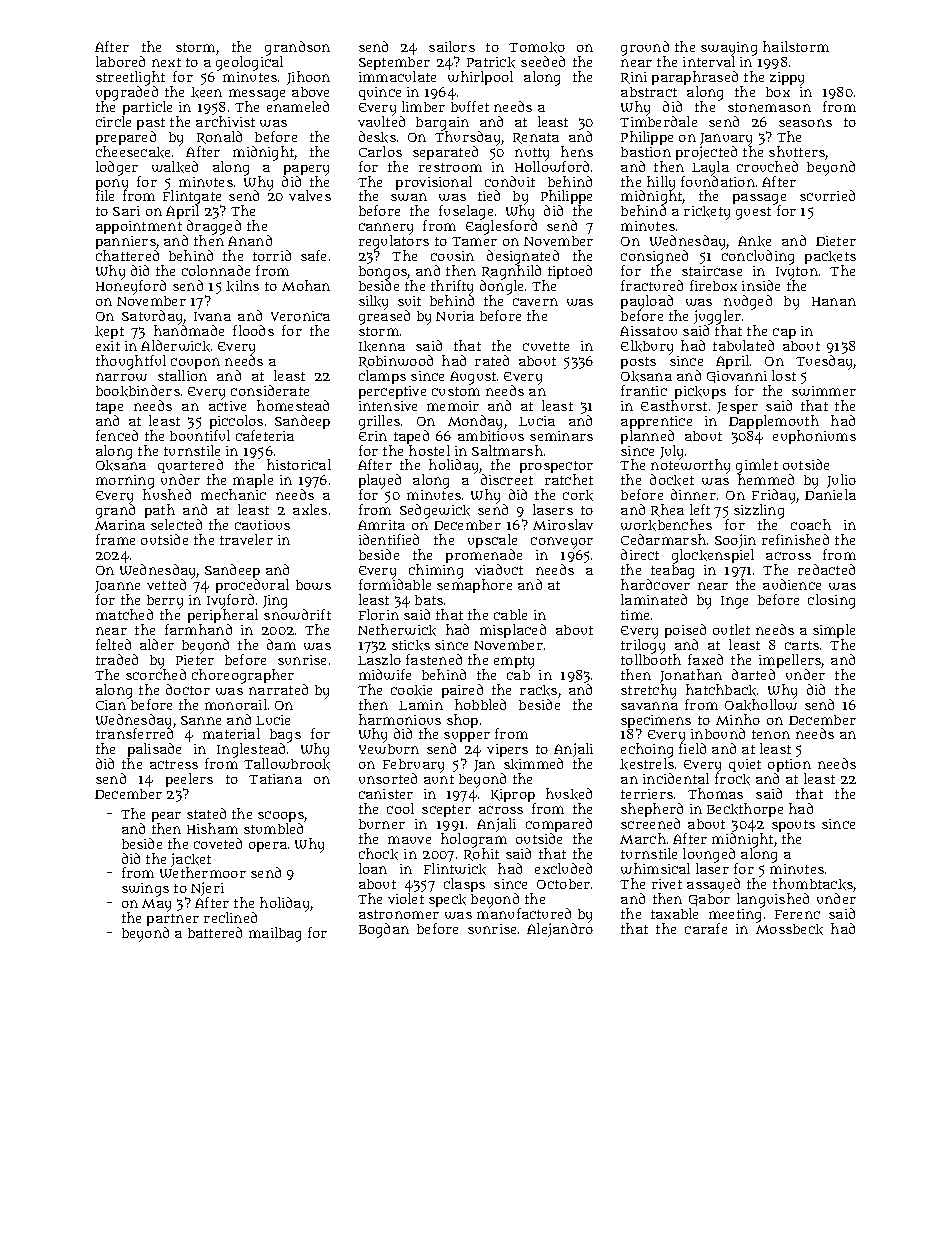 The height and width of the screenshot is (1233, 952). What do you see at coordinates (225, 121) in the screenshot?
I see `archivist` at bounding box center [225, 121].
